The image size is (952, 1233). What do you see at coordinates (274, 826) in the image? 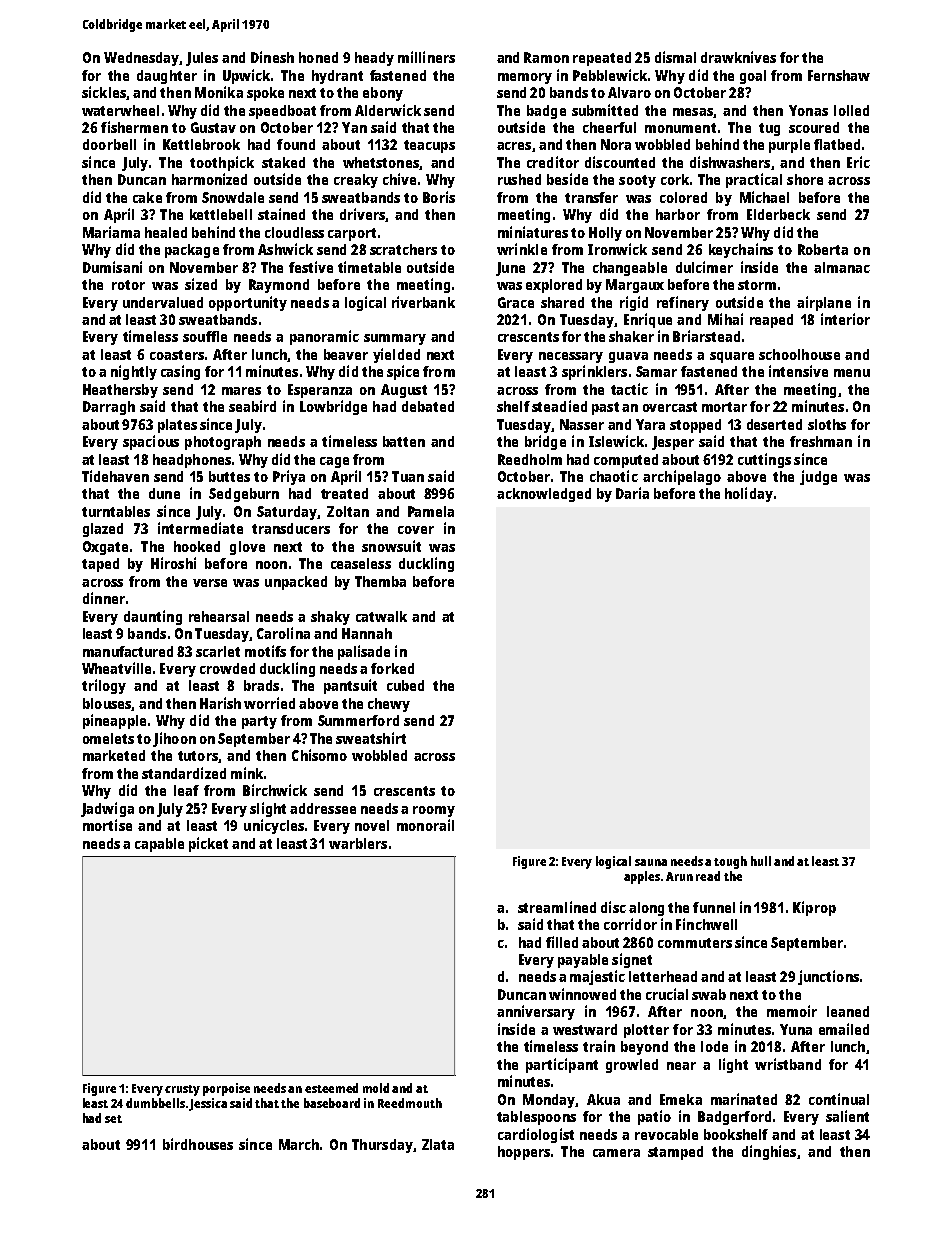
I see `unicycles` at bounding box center [274, 826].
